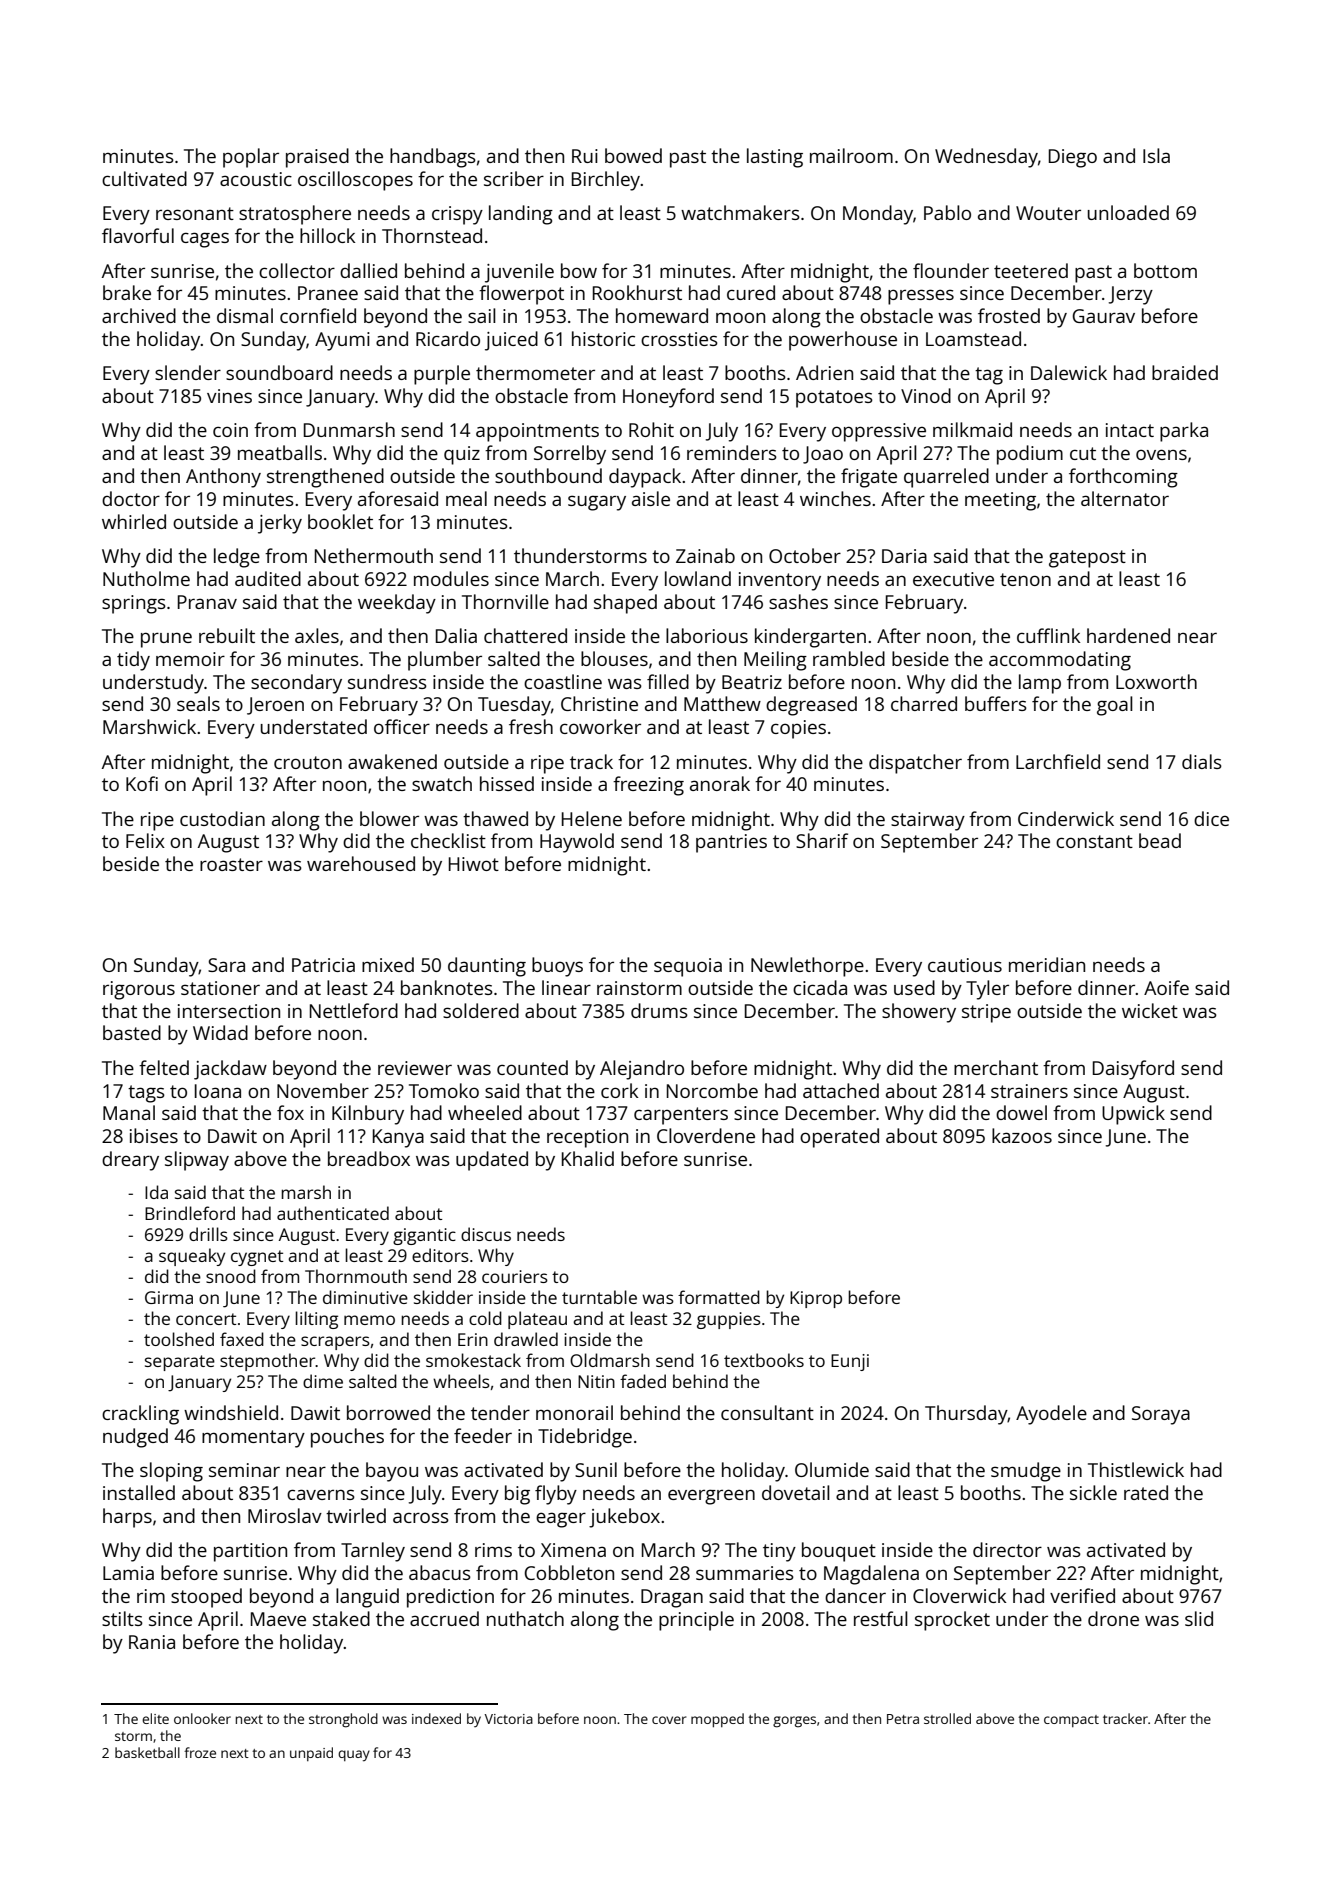  Describe the element at coordinates (433, 158) in the screenshot. I see `handbags` at that location.
